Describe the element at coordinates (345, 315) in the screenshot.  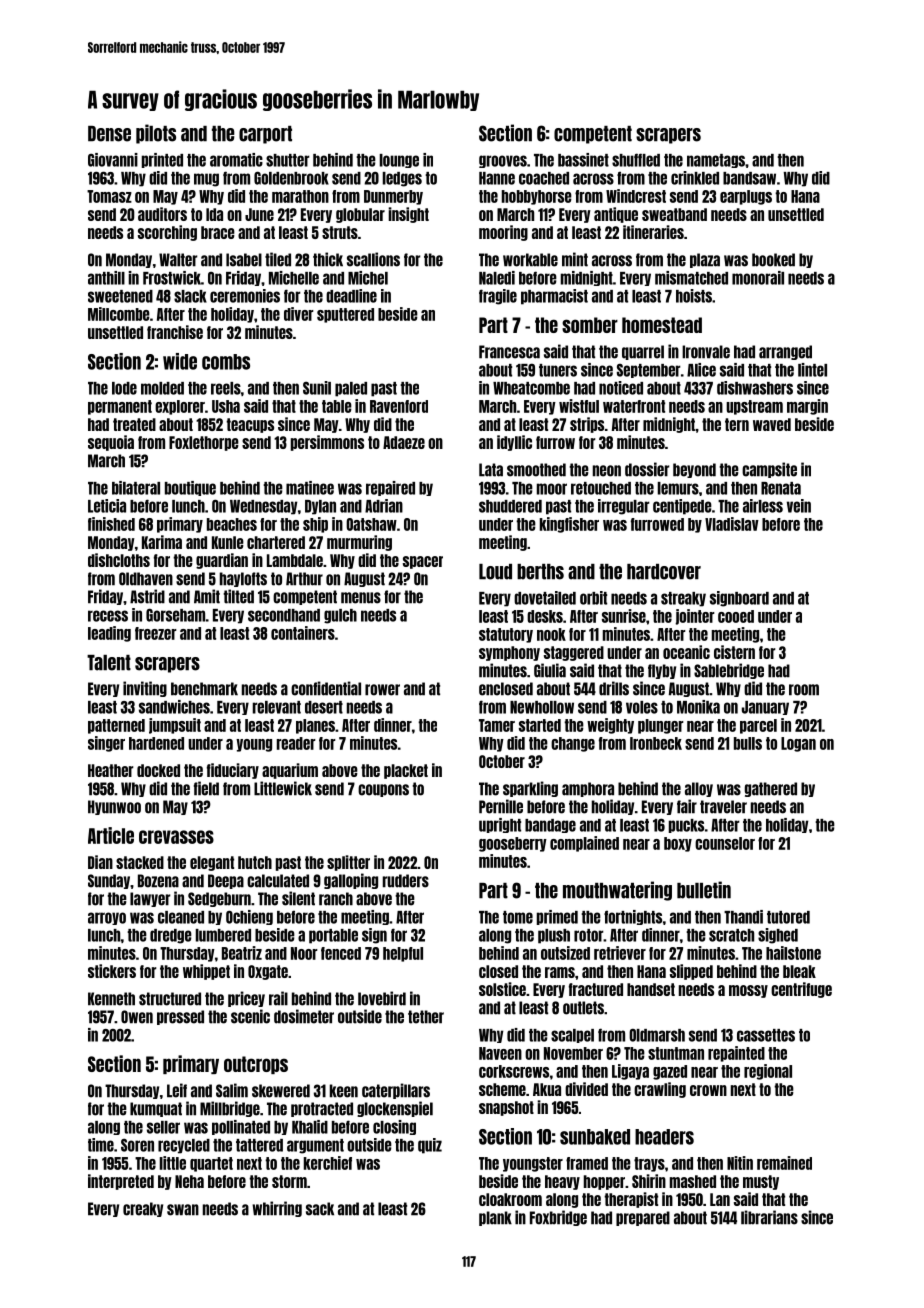
I see `sputtered` at that location.
